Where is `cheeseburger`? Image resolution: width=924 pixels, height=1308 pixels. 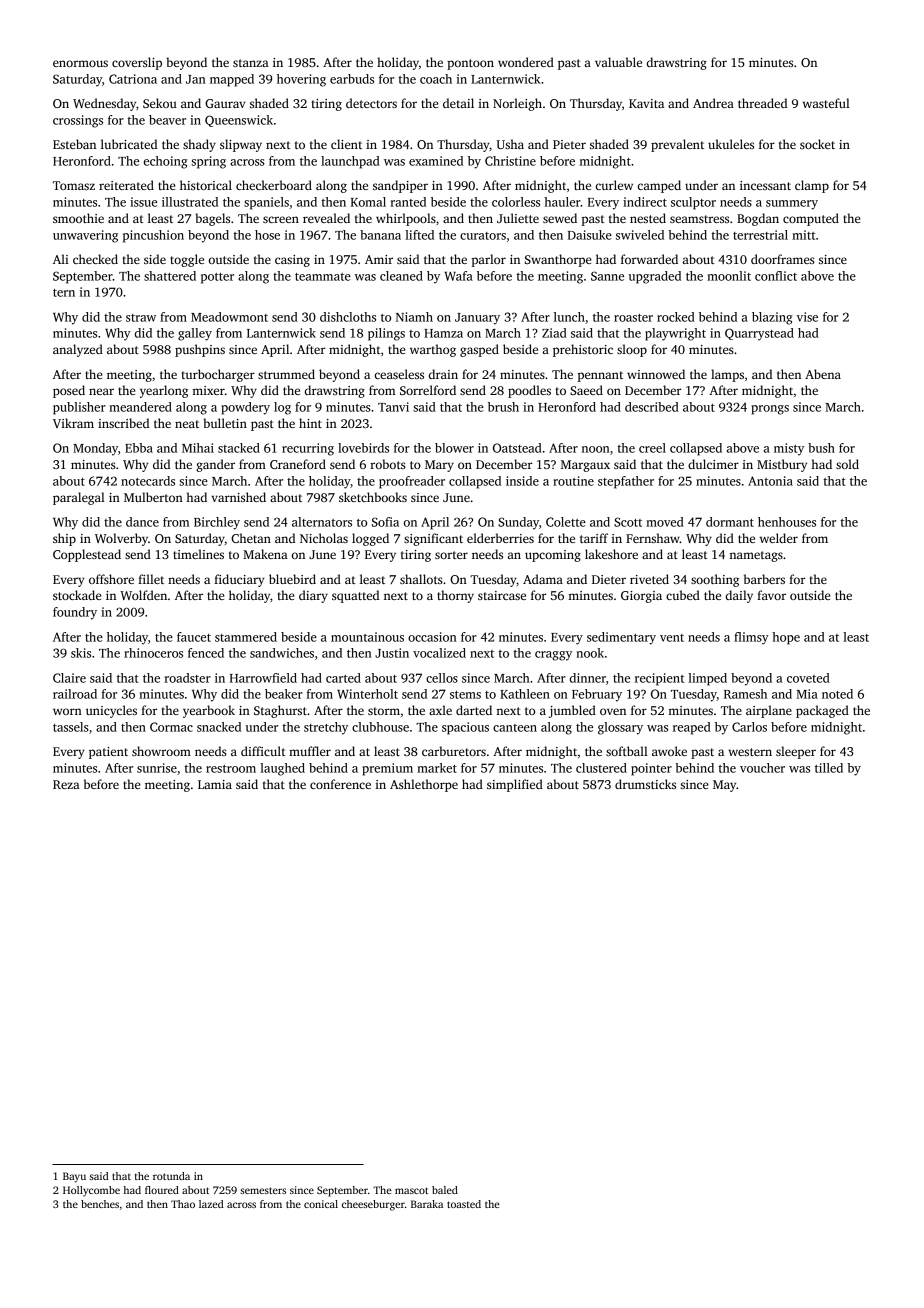
cheeseburger is located at coordinates (373, 1205).
